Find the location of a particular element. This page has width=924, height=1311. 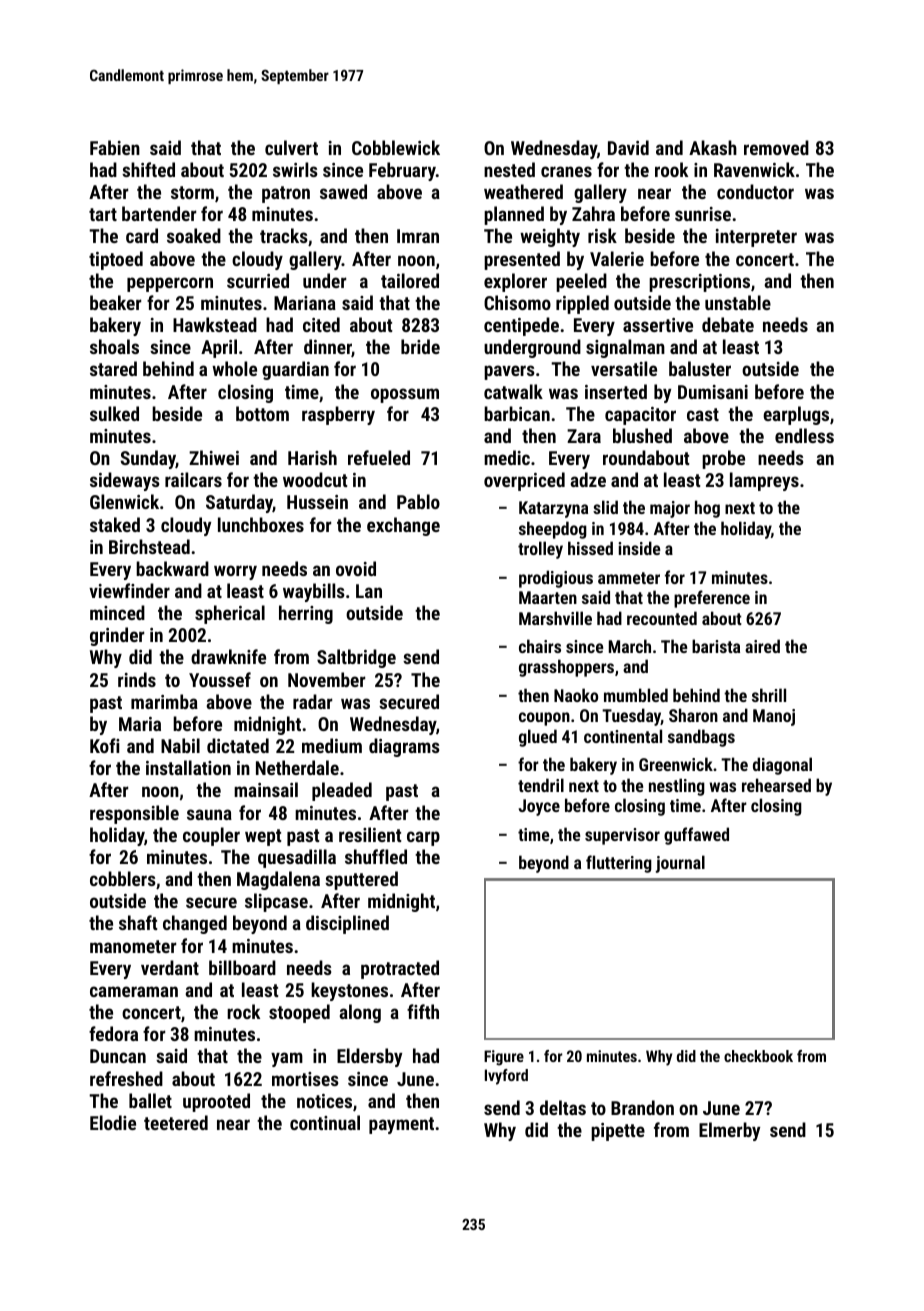

conductor is located at coordinates (755, 191).
